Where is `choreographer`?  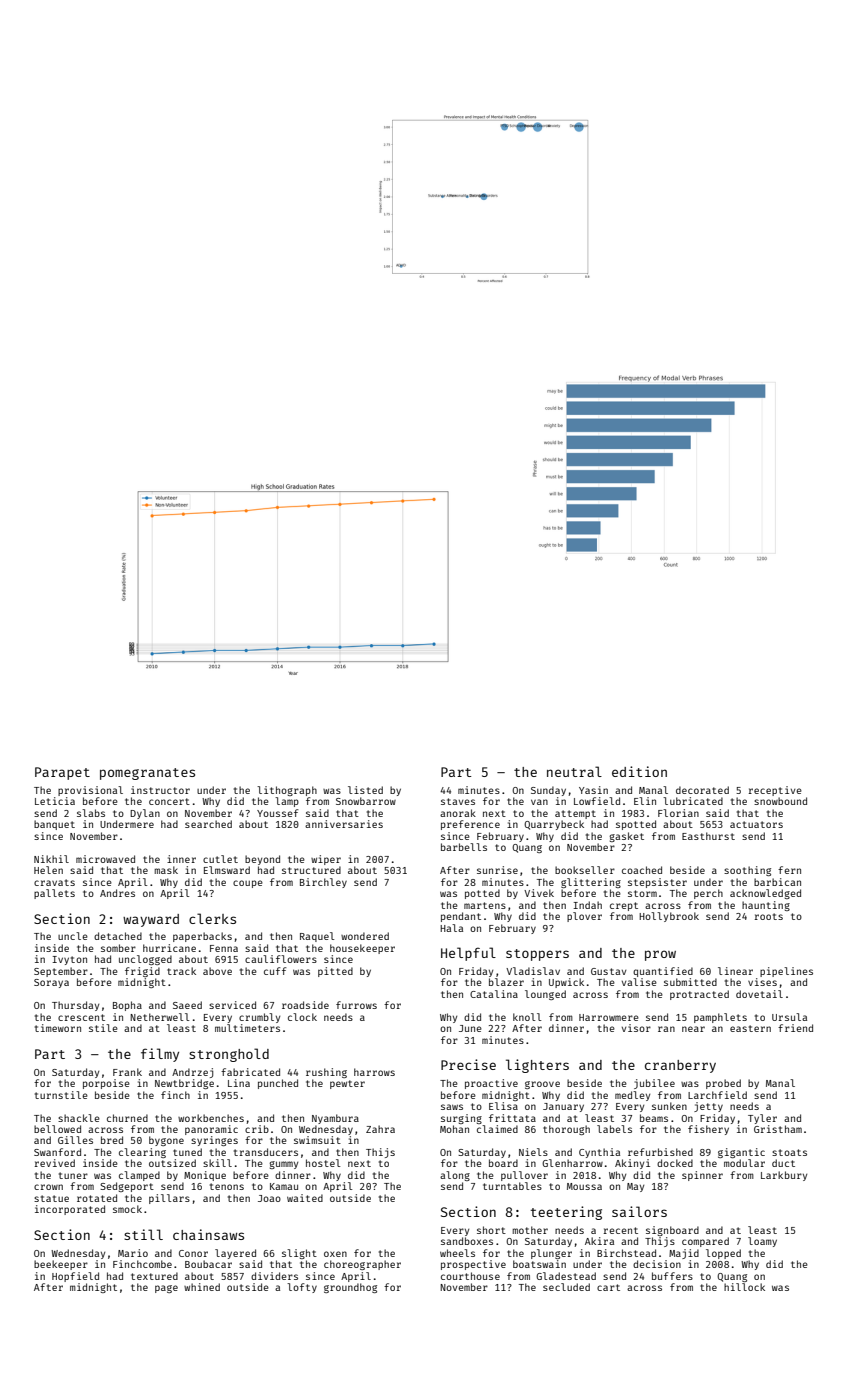
choreographer is located at coordinates (362, 1265).
